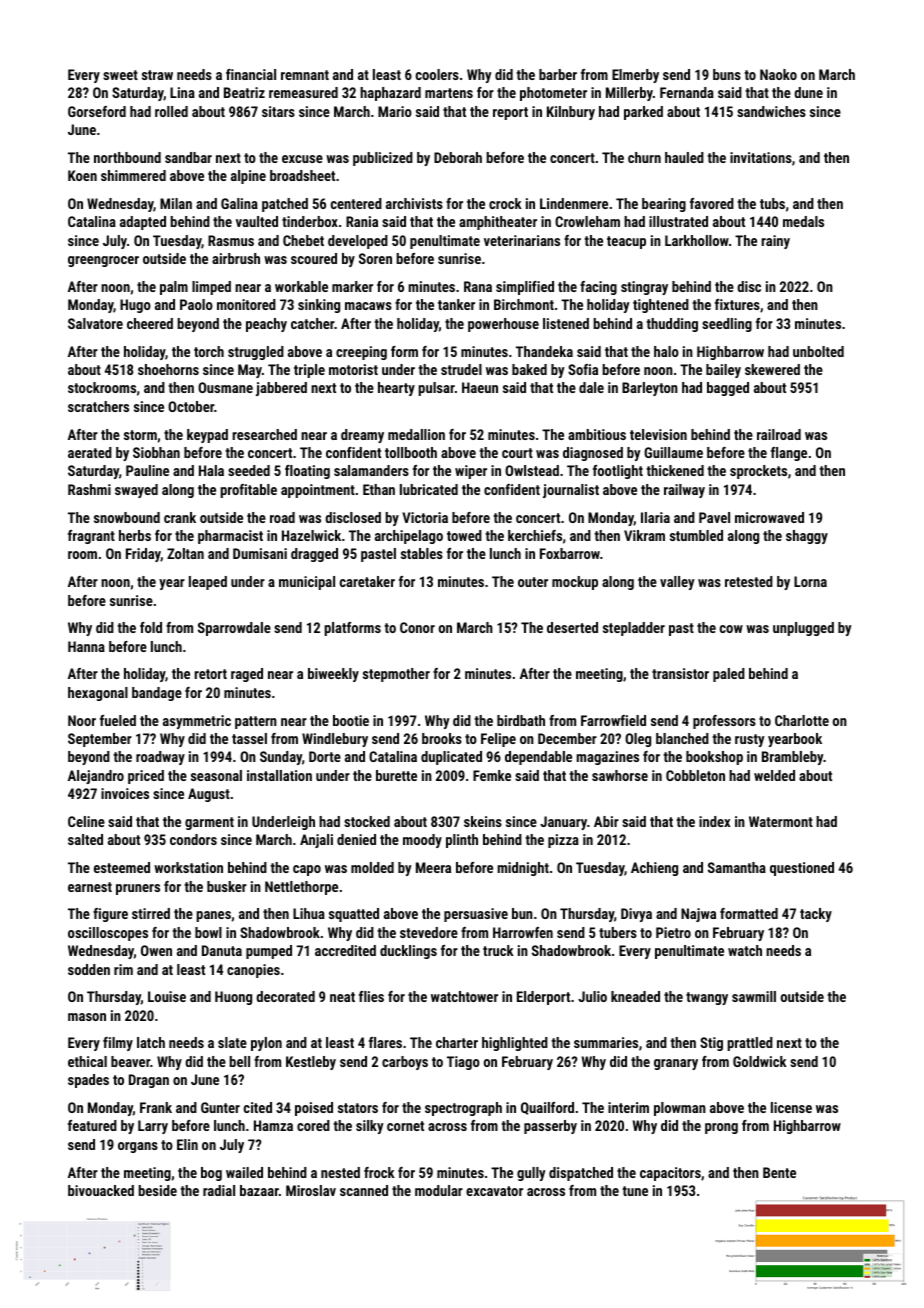  Describe the element at coordinates (779, 1172) in the screenshot. I see `Bente` at that location.
